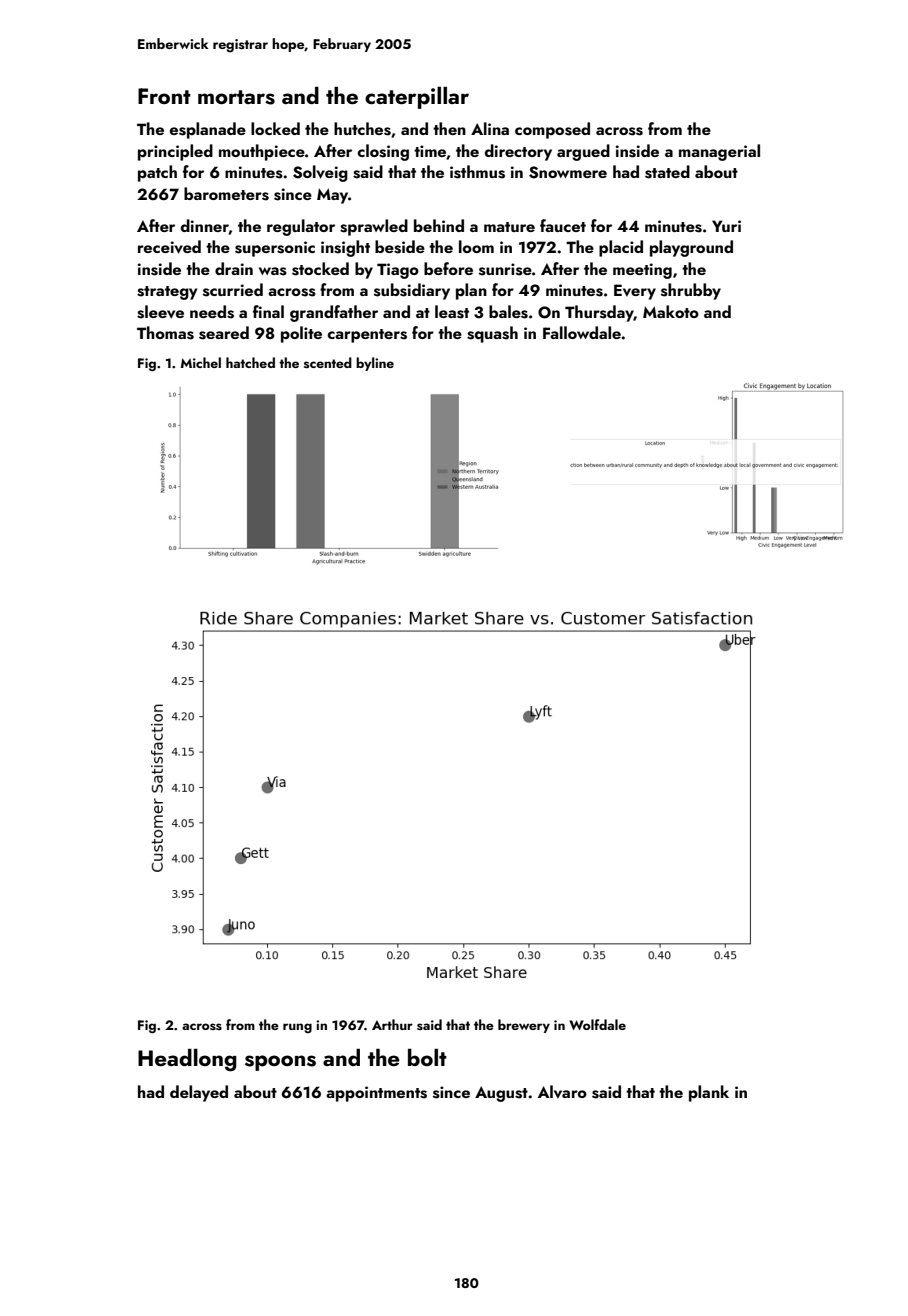  I want to click on patch, so click(157, 173).
